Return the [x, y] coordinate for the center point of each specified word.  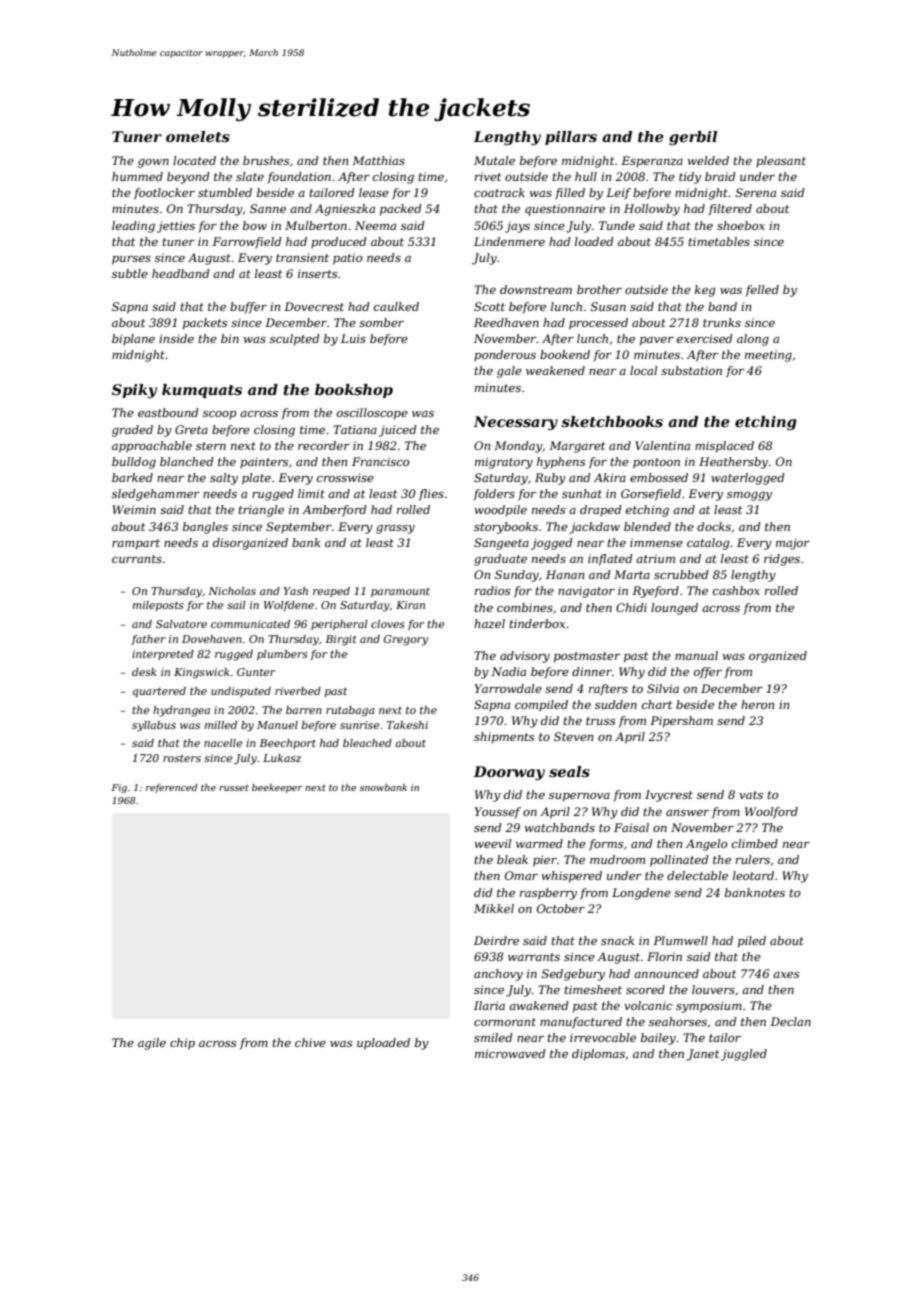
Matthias [378, 160]
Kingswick [202, 673]
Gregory [406, 640]
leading [133, 227]
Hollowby [652, 210]
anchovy [498, 975]
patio [347, 259]
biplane [133, 340]
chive [310, 1042]
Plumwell [680, 940]
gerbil [693, 138]
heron [757, 704]
